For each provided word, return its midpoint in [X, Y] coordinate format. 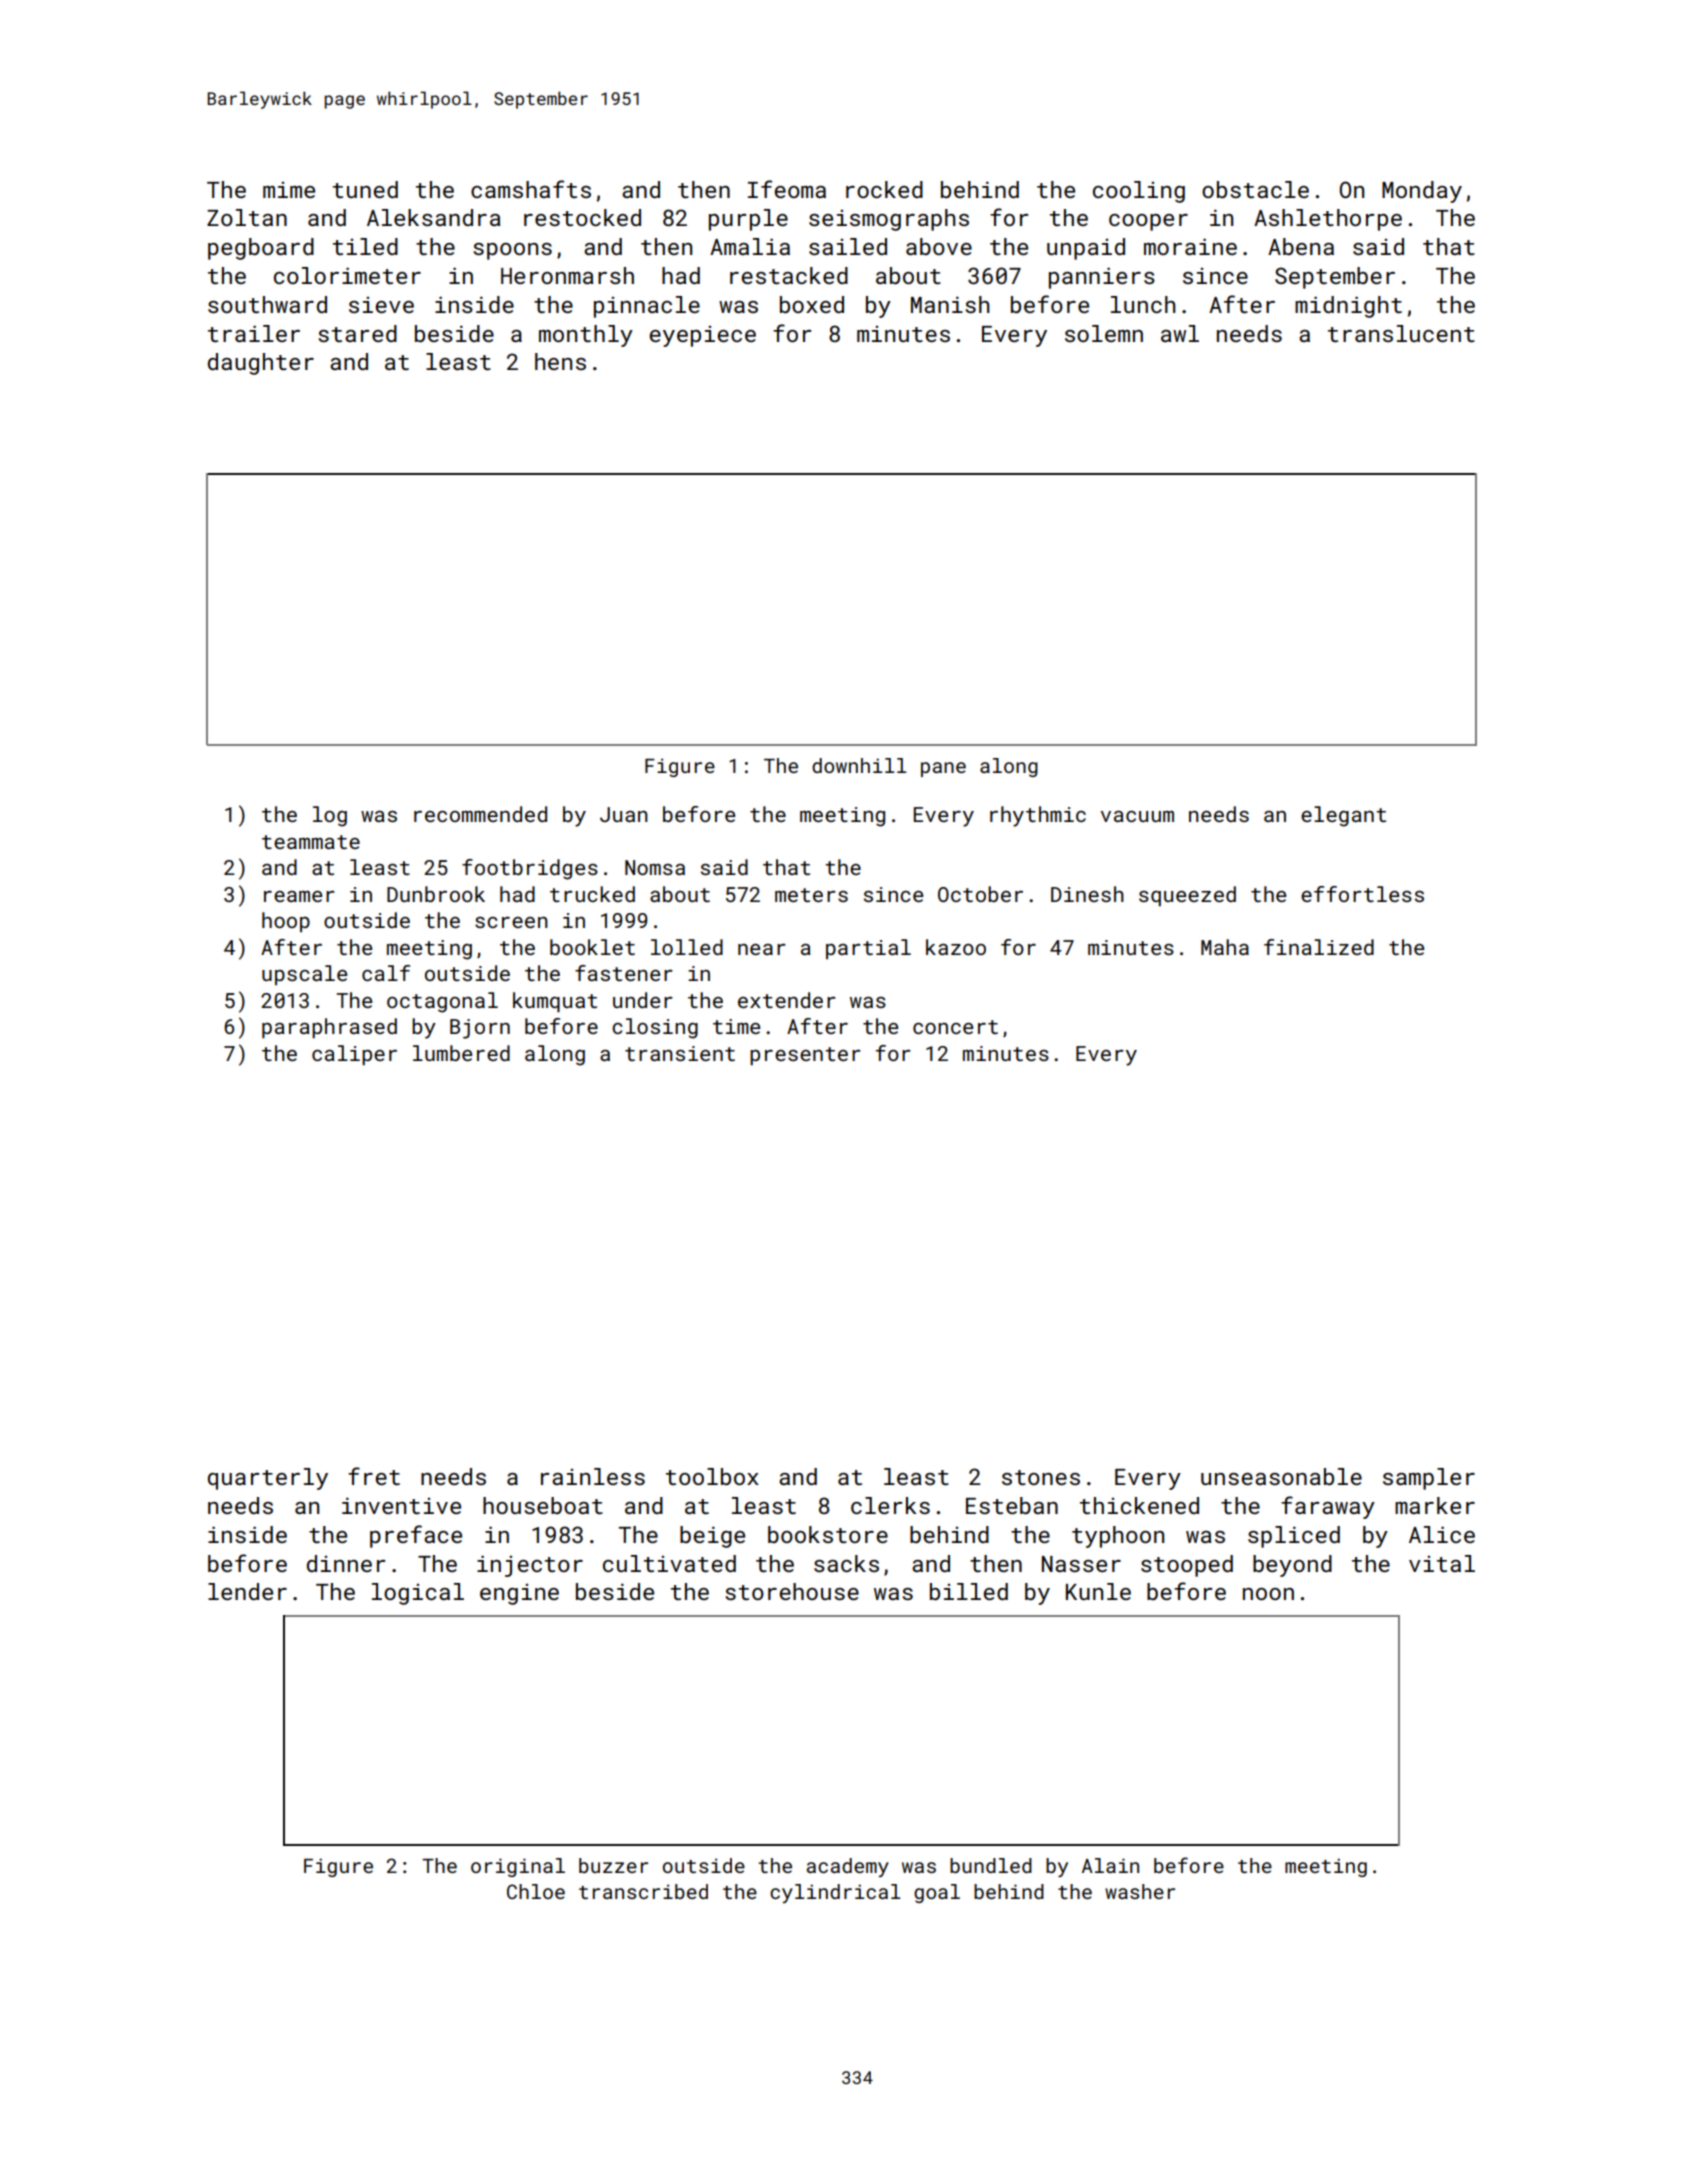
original [518, 1867]
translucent [1401, 333]
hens [560, 361]
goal [937, 1893]
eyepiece [703, 336]
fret [374, 1476]
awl [1180, 333]
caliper [354, 1055]
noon [1268, 1594]
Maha [1225, 947]
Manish [950, 304]
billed [969, 1591]
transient [680, 1053]
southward [267, 304]
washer [1140, 1891]
